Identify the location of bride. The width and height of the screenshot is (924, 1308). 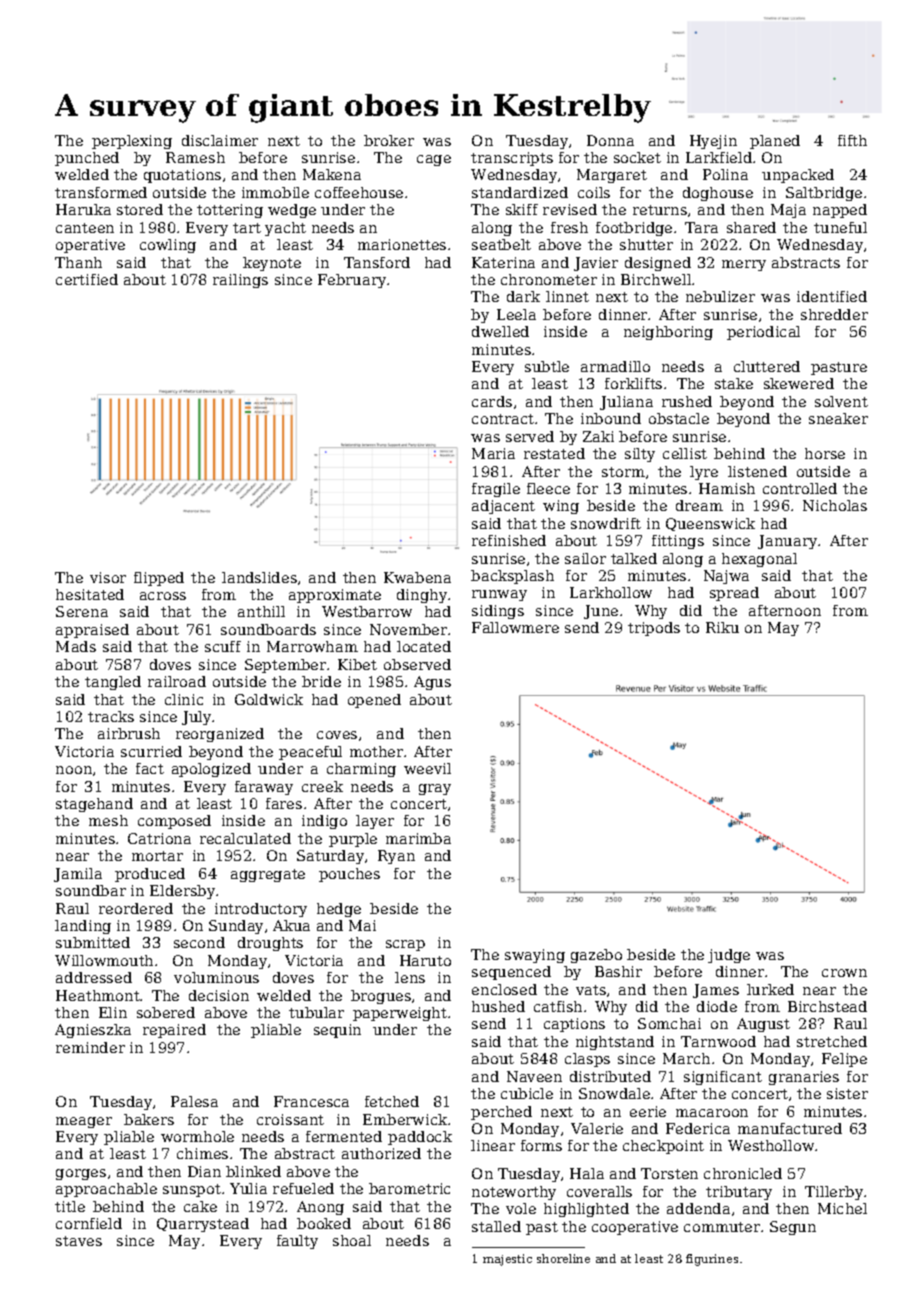
(321, 681).
